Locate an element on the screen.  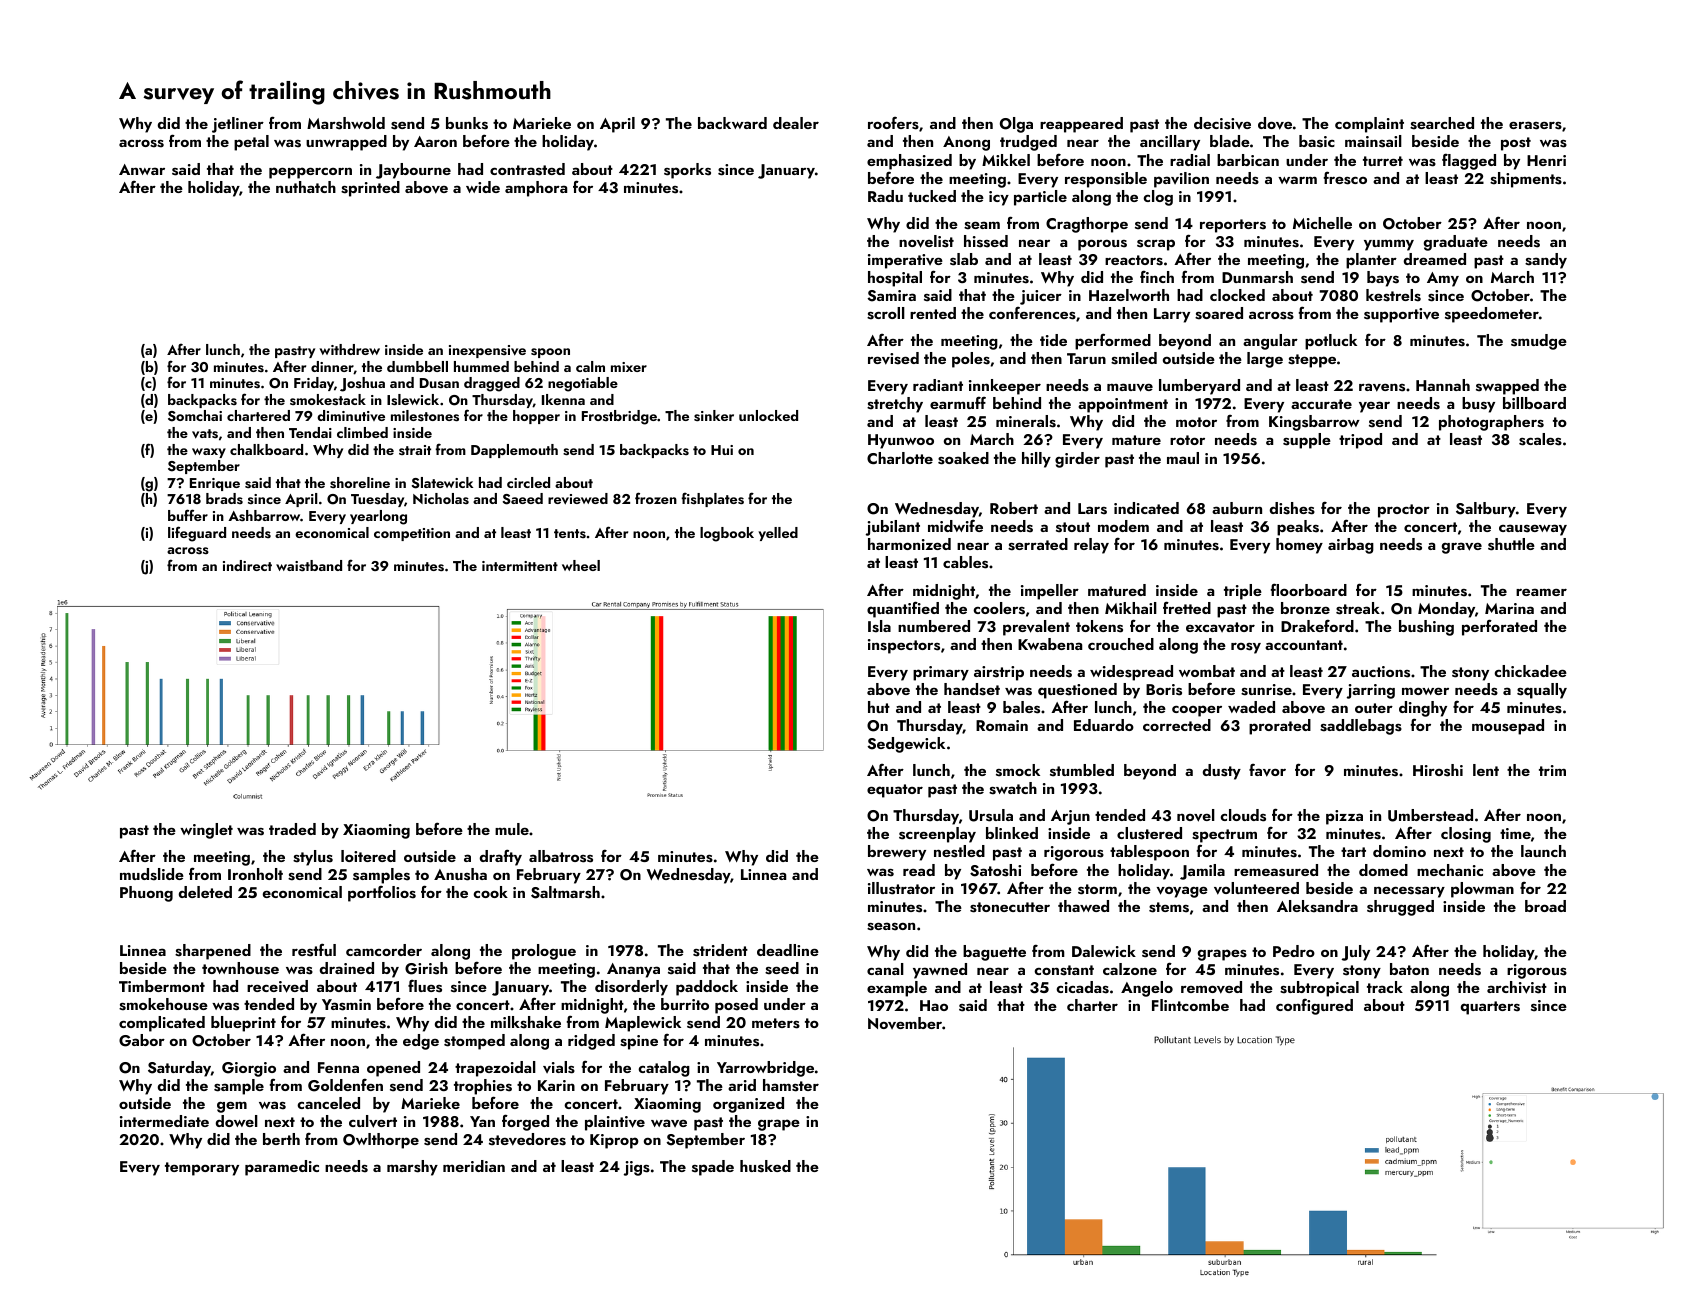
Hui is located at coordinates (722, 450).
